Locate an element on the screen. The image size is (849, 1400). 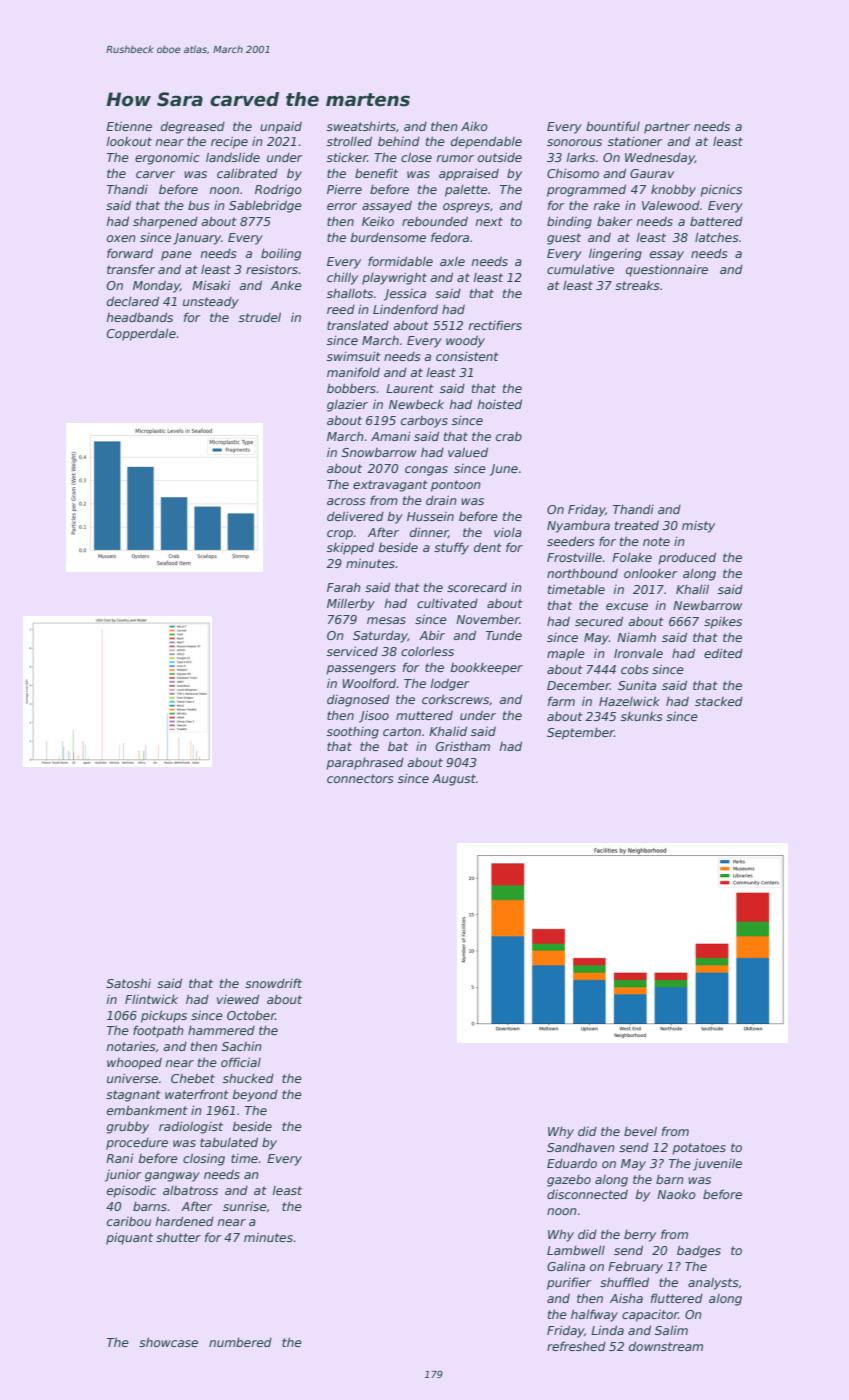
outside is located at coordinates (500, 157).
